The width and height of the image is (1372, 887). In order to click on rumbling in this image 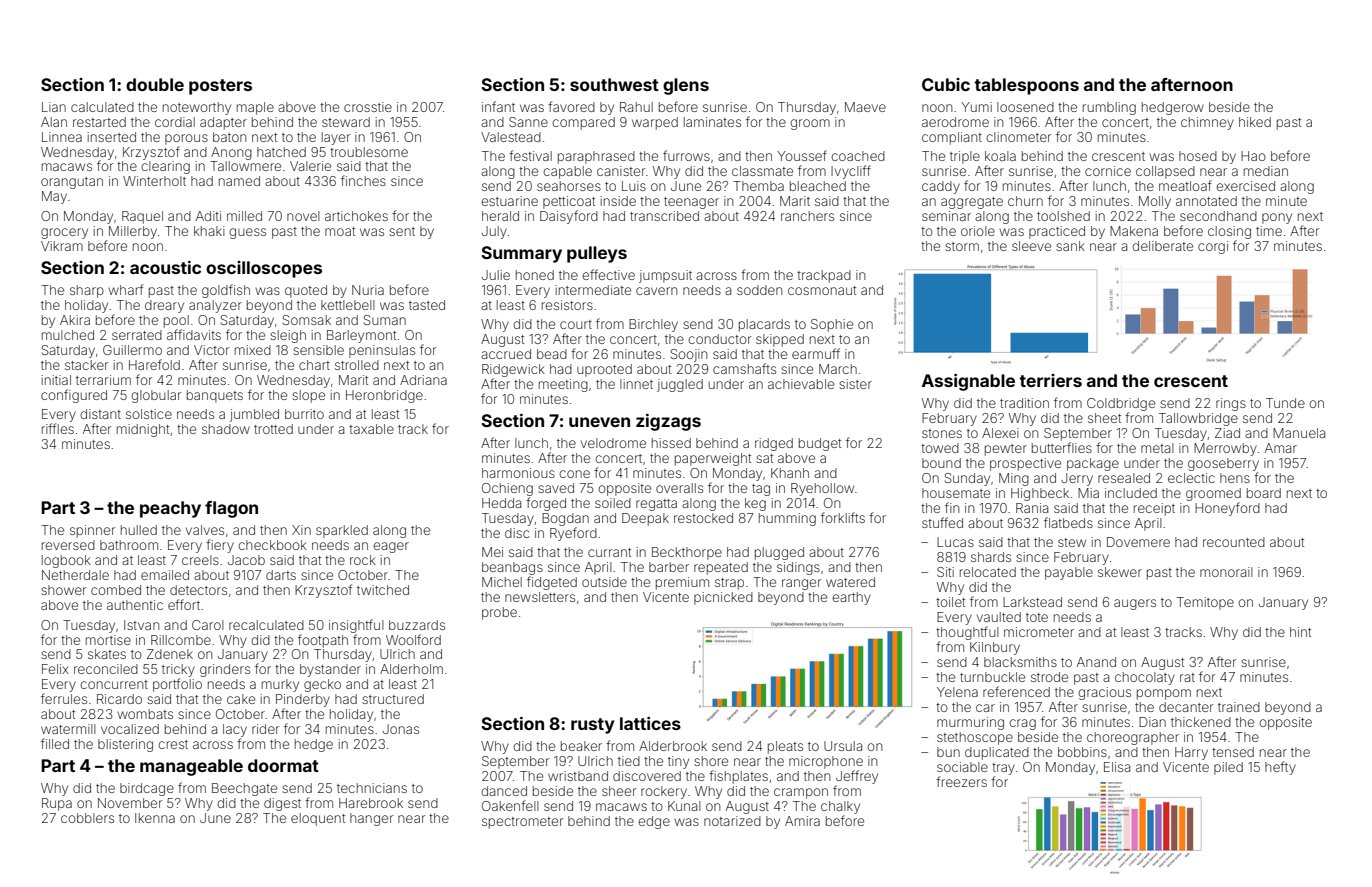, I will do `click(1109, 108)`.
